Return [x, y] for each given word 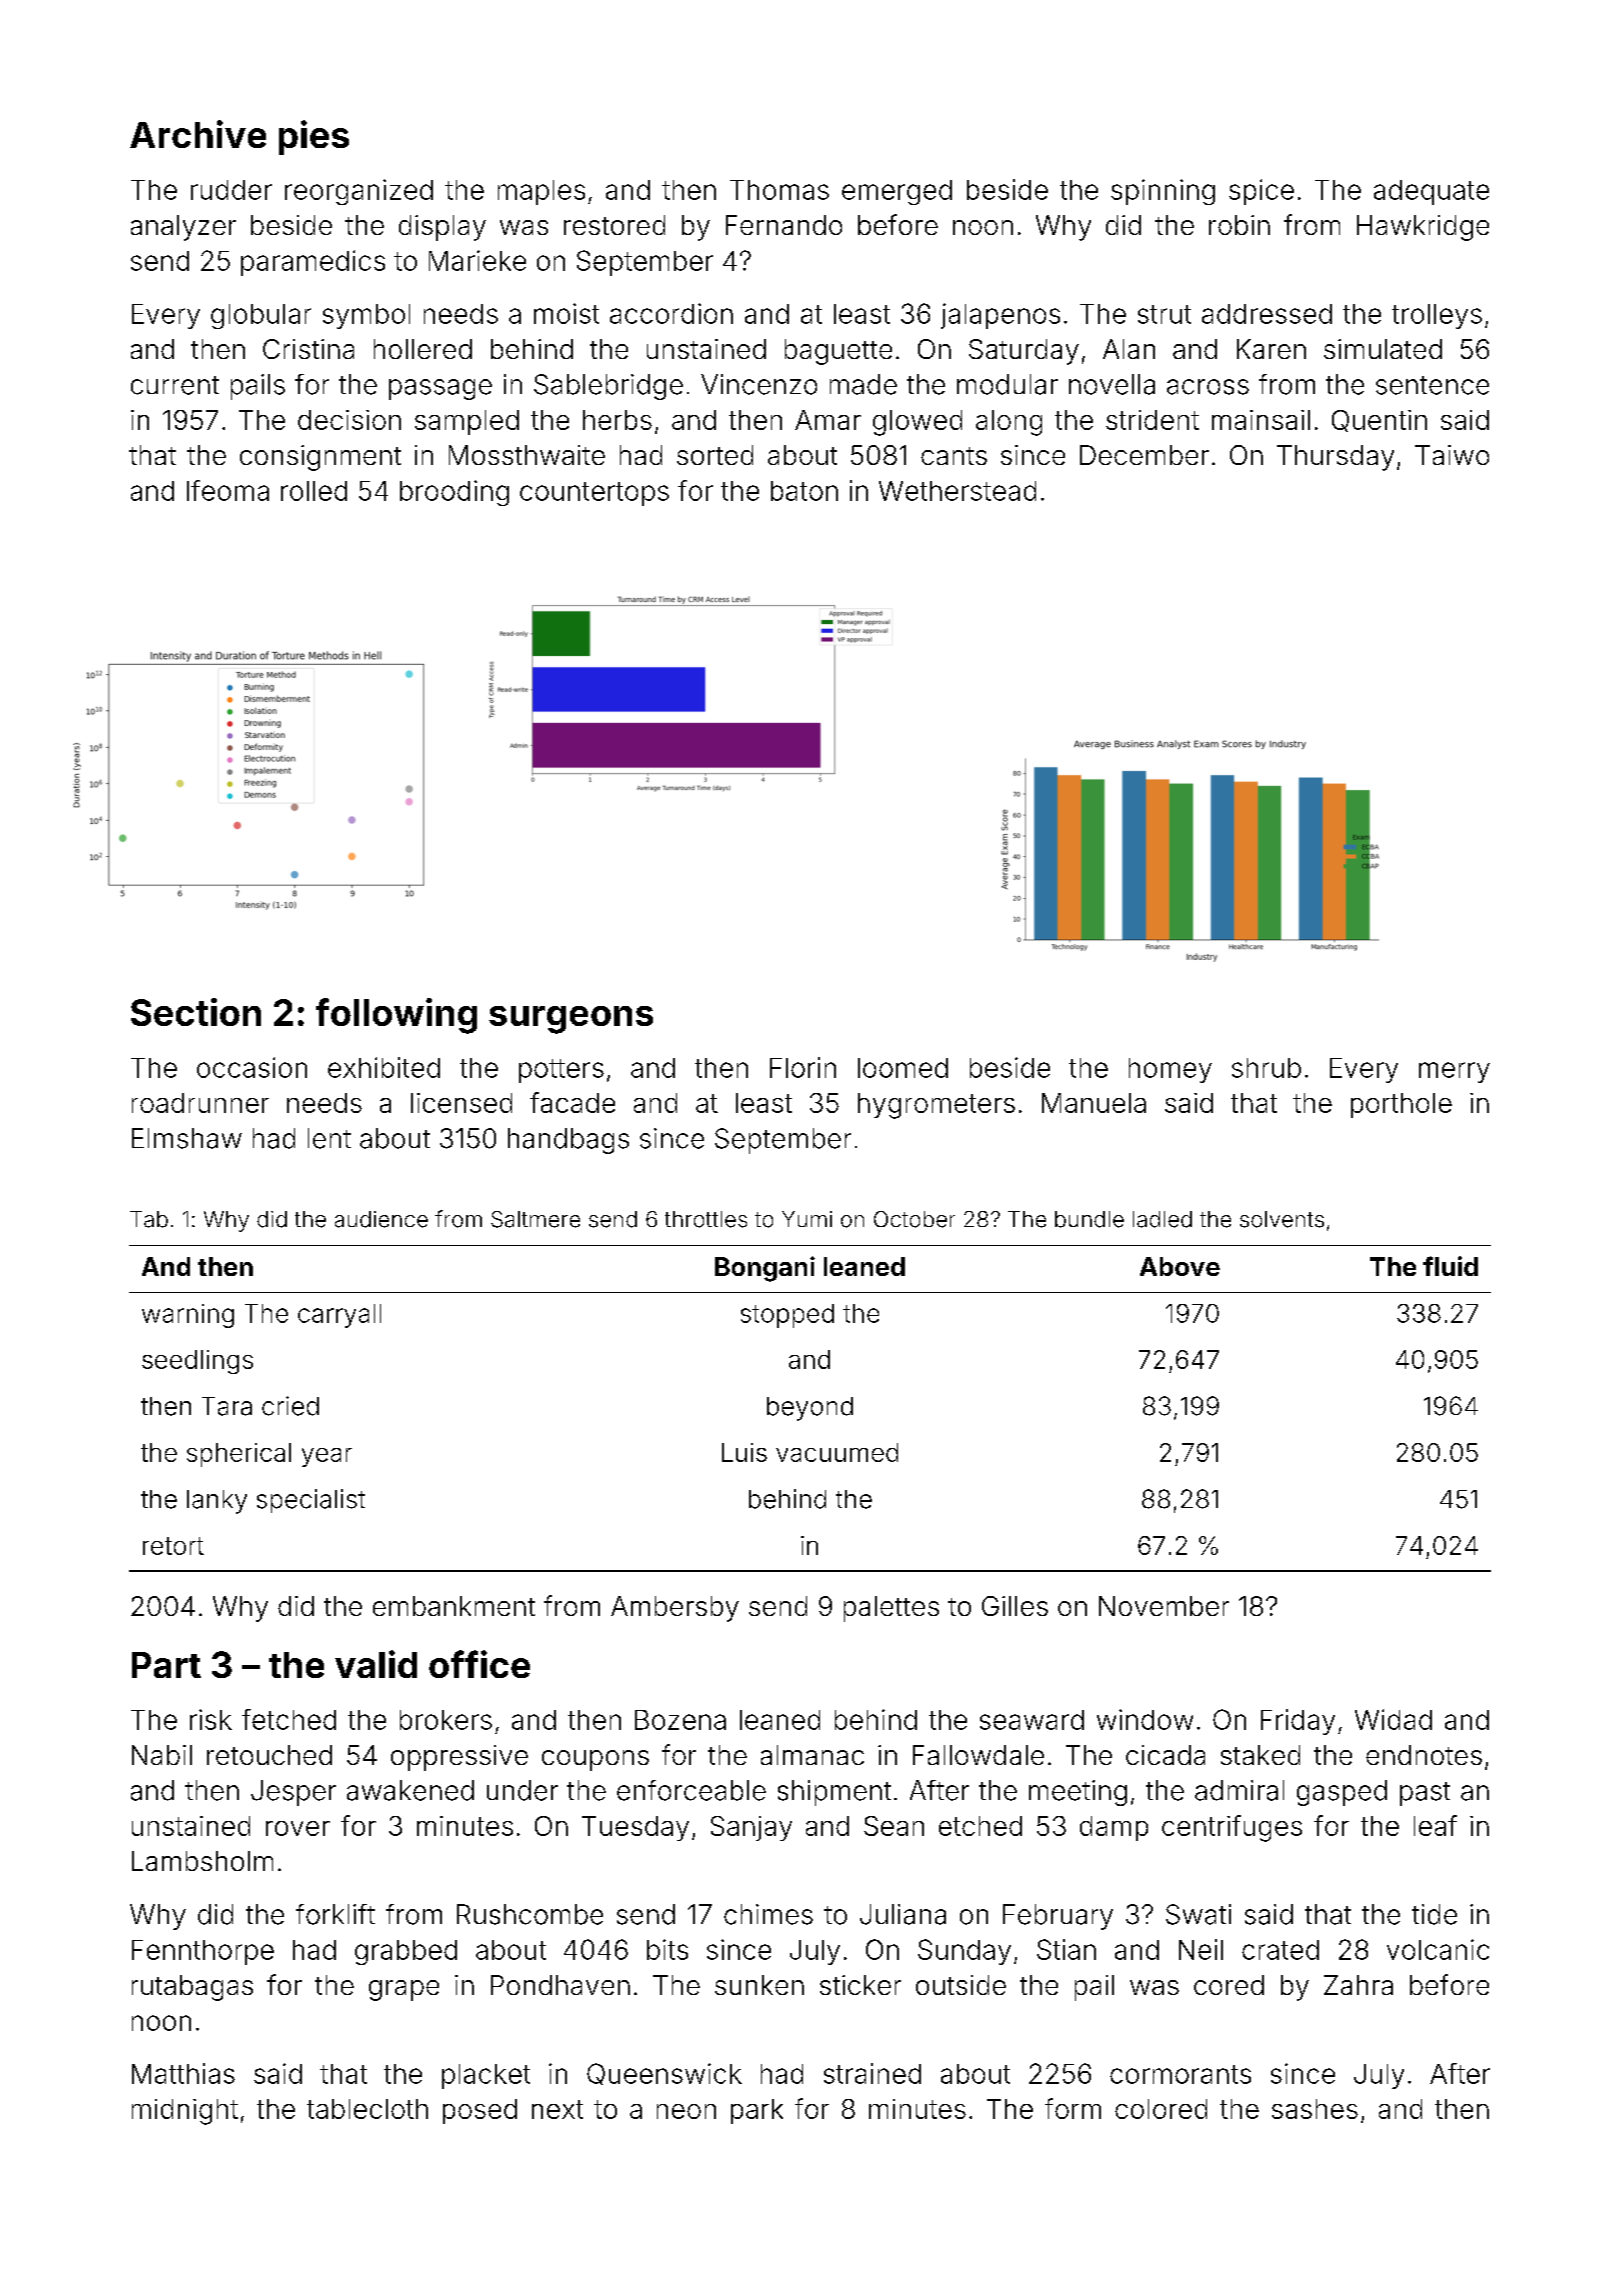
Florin [803, 1067]
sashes [1315, 2109]
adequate [1431, 192]
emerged [897, 192]
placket [486, 2076]
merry [1454, 1072]
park [757, 2111]
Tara [227, 1406]
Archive [198, 134]
